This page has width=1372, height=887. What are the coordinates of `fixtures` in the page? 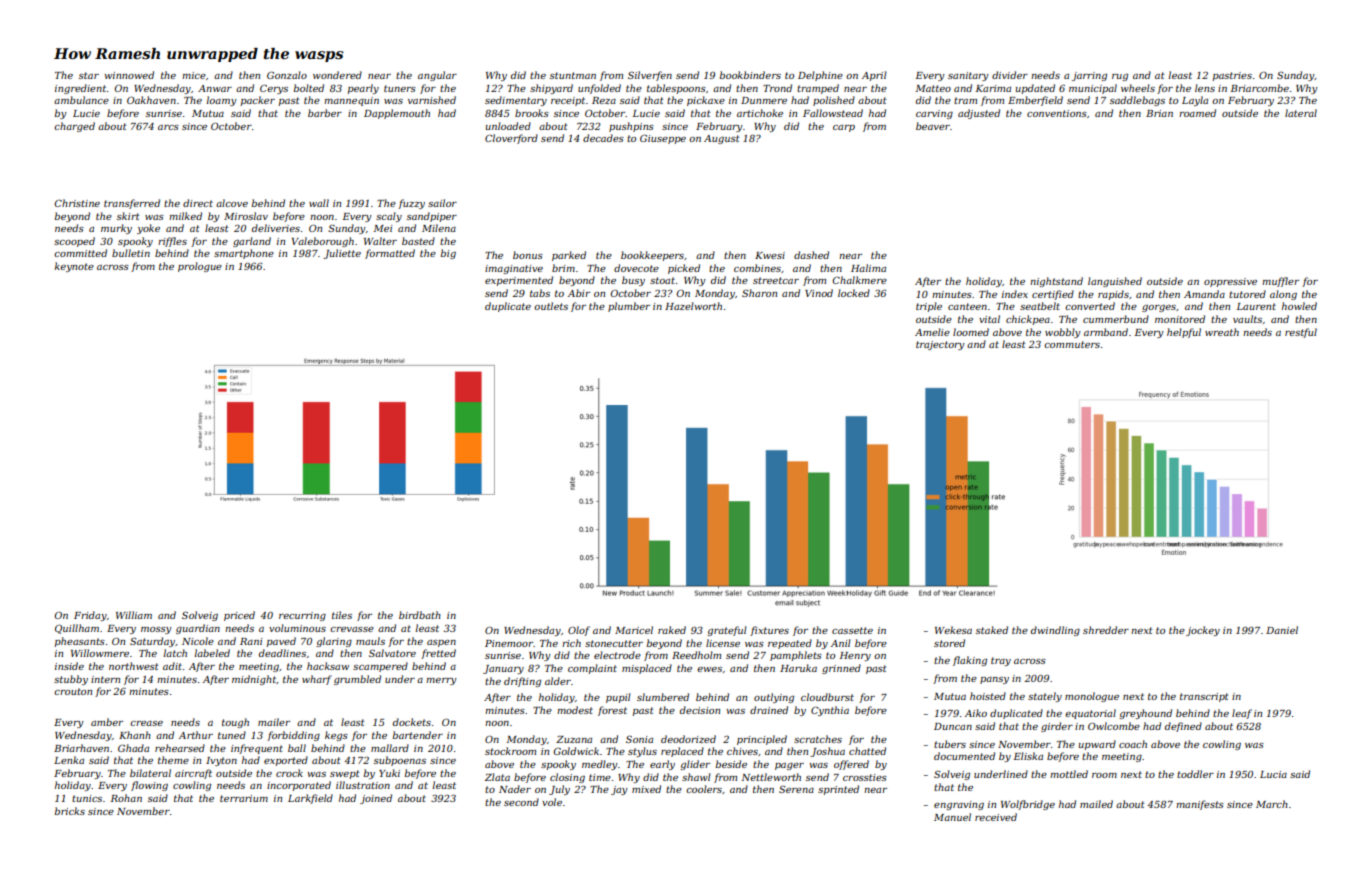 It's located at (769, 631).
